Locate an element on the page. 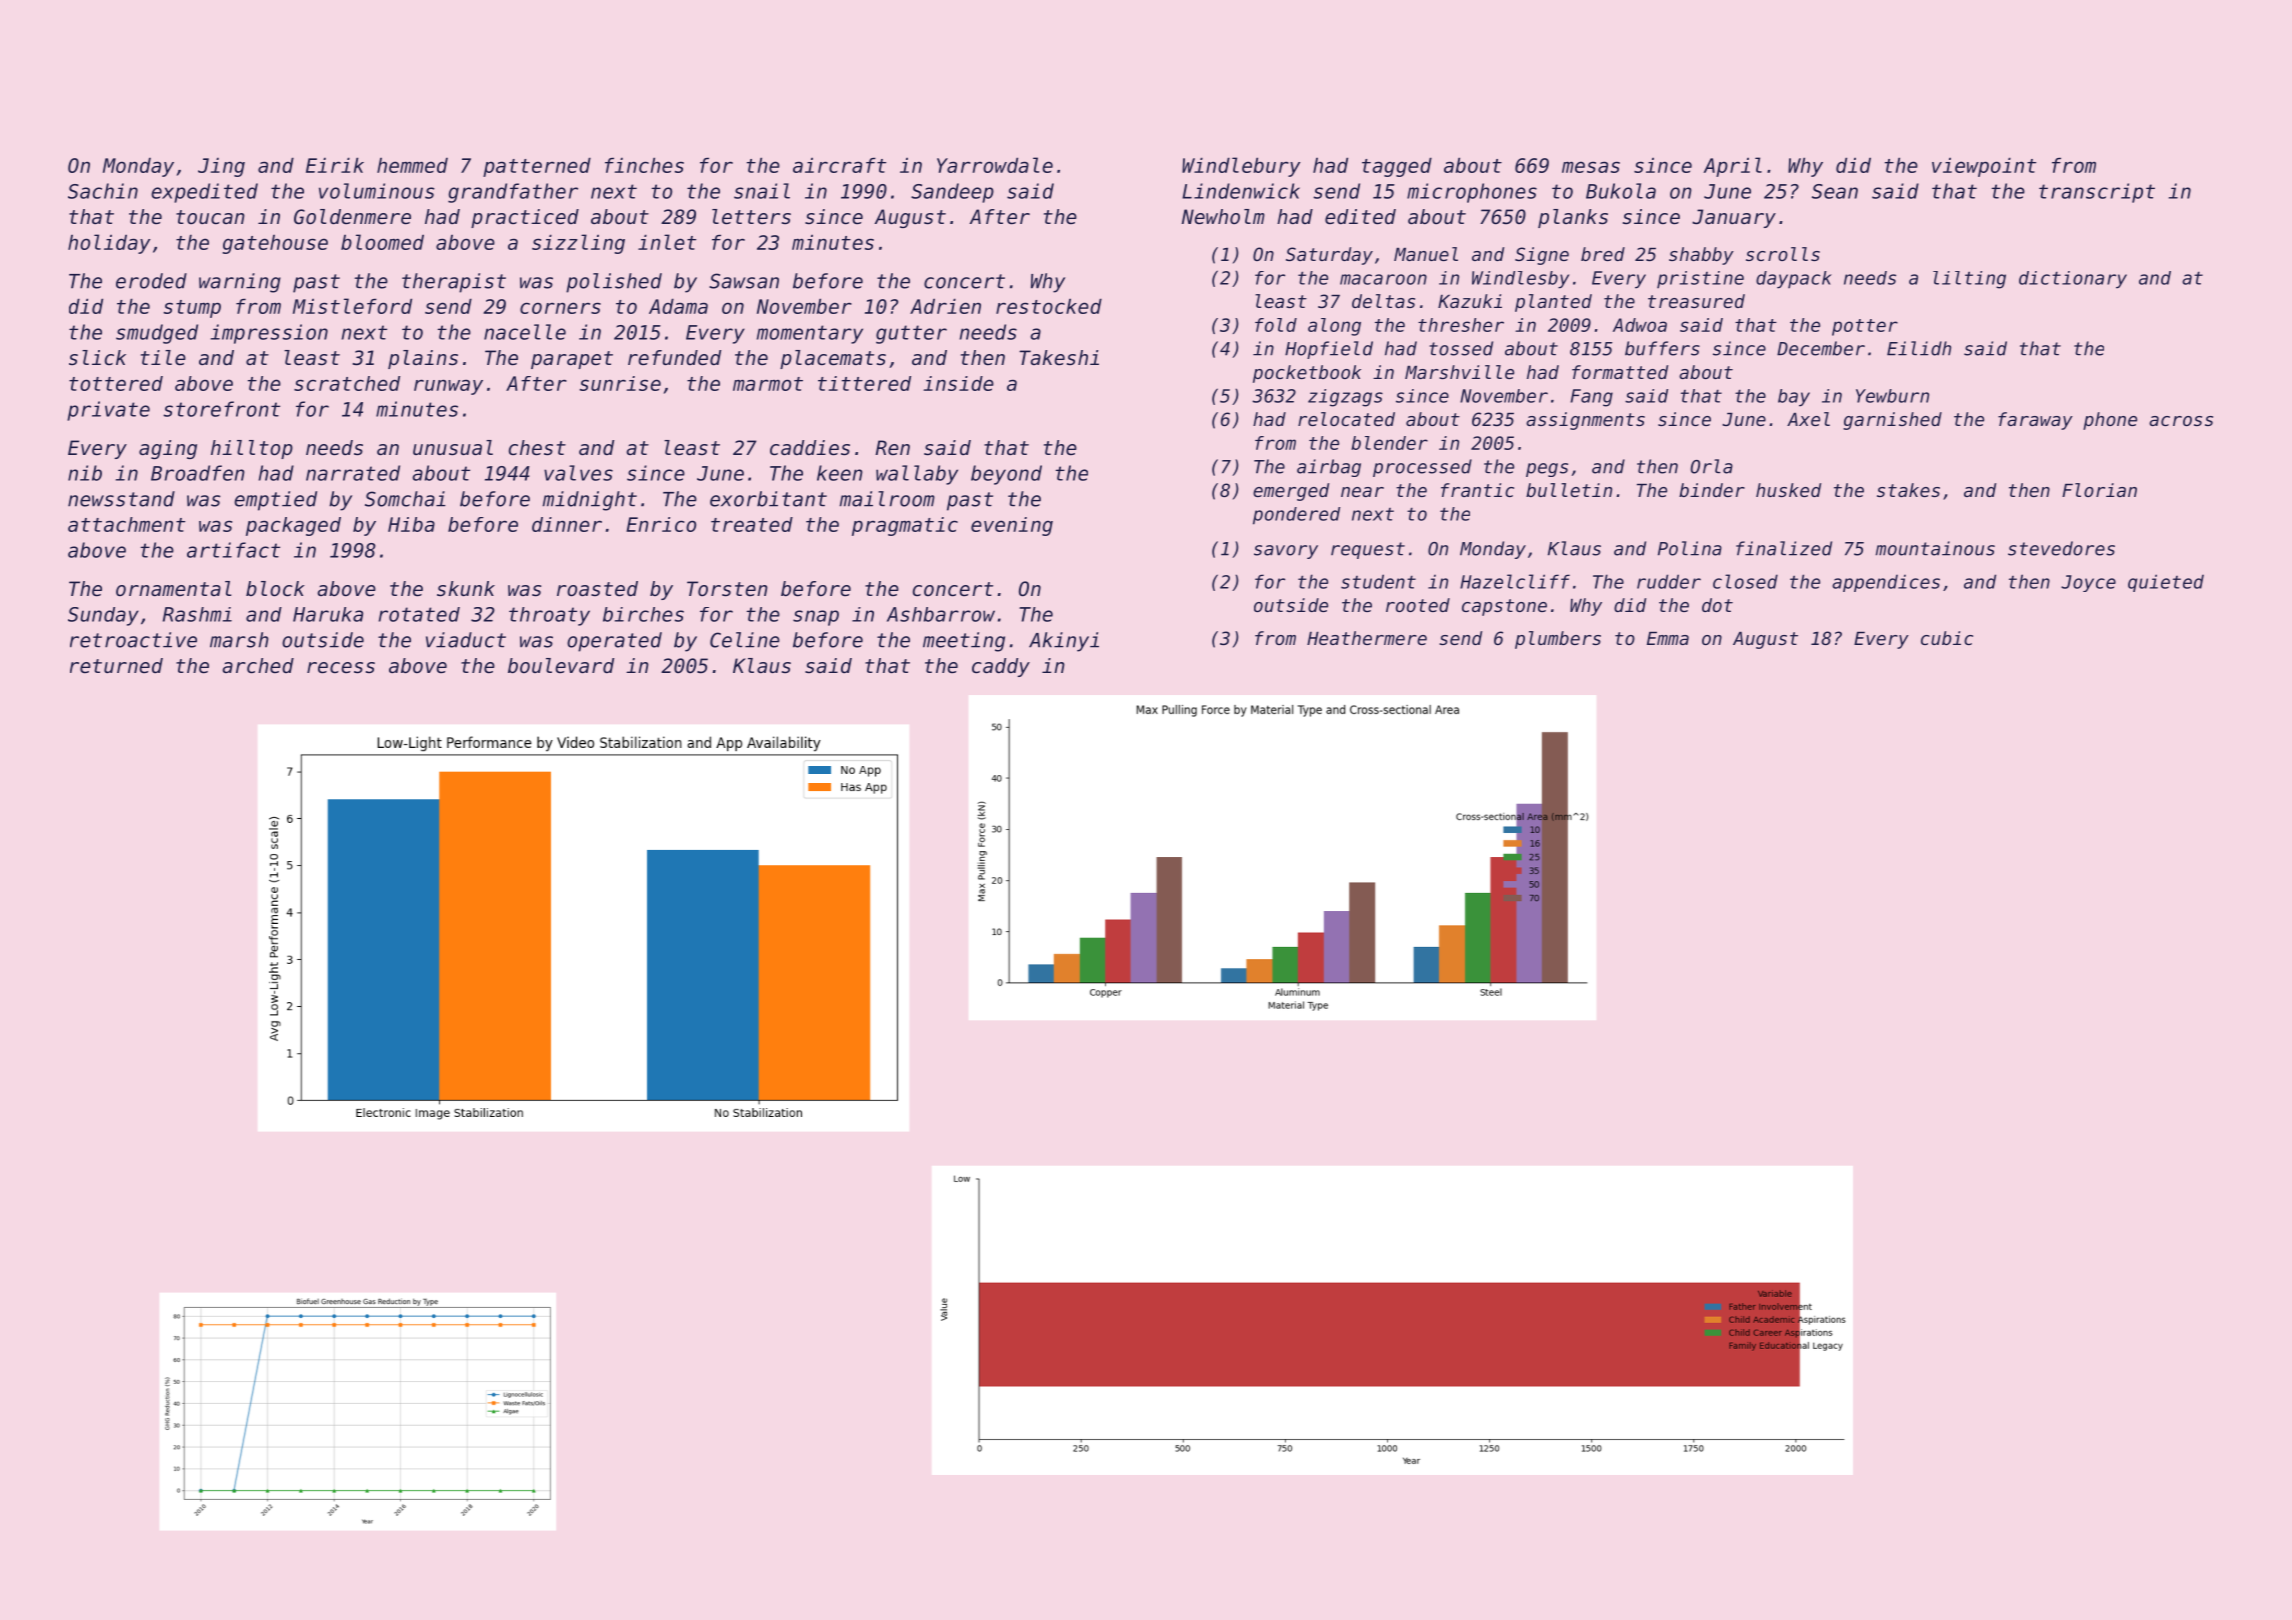 This document has width=2292, height=1620. Sandeep is located at coordinates (952, 193).
